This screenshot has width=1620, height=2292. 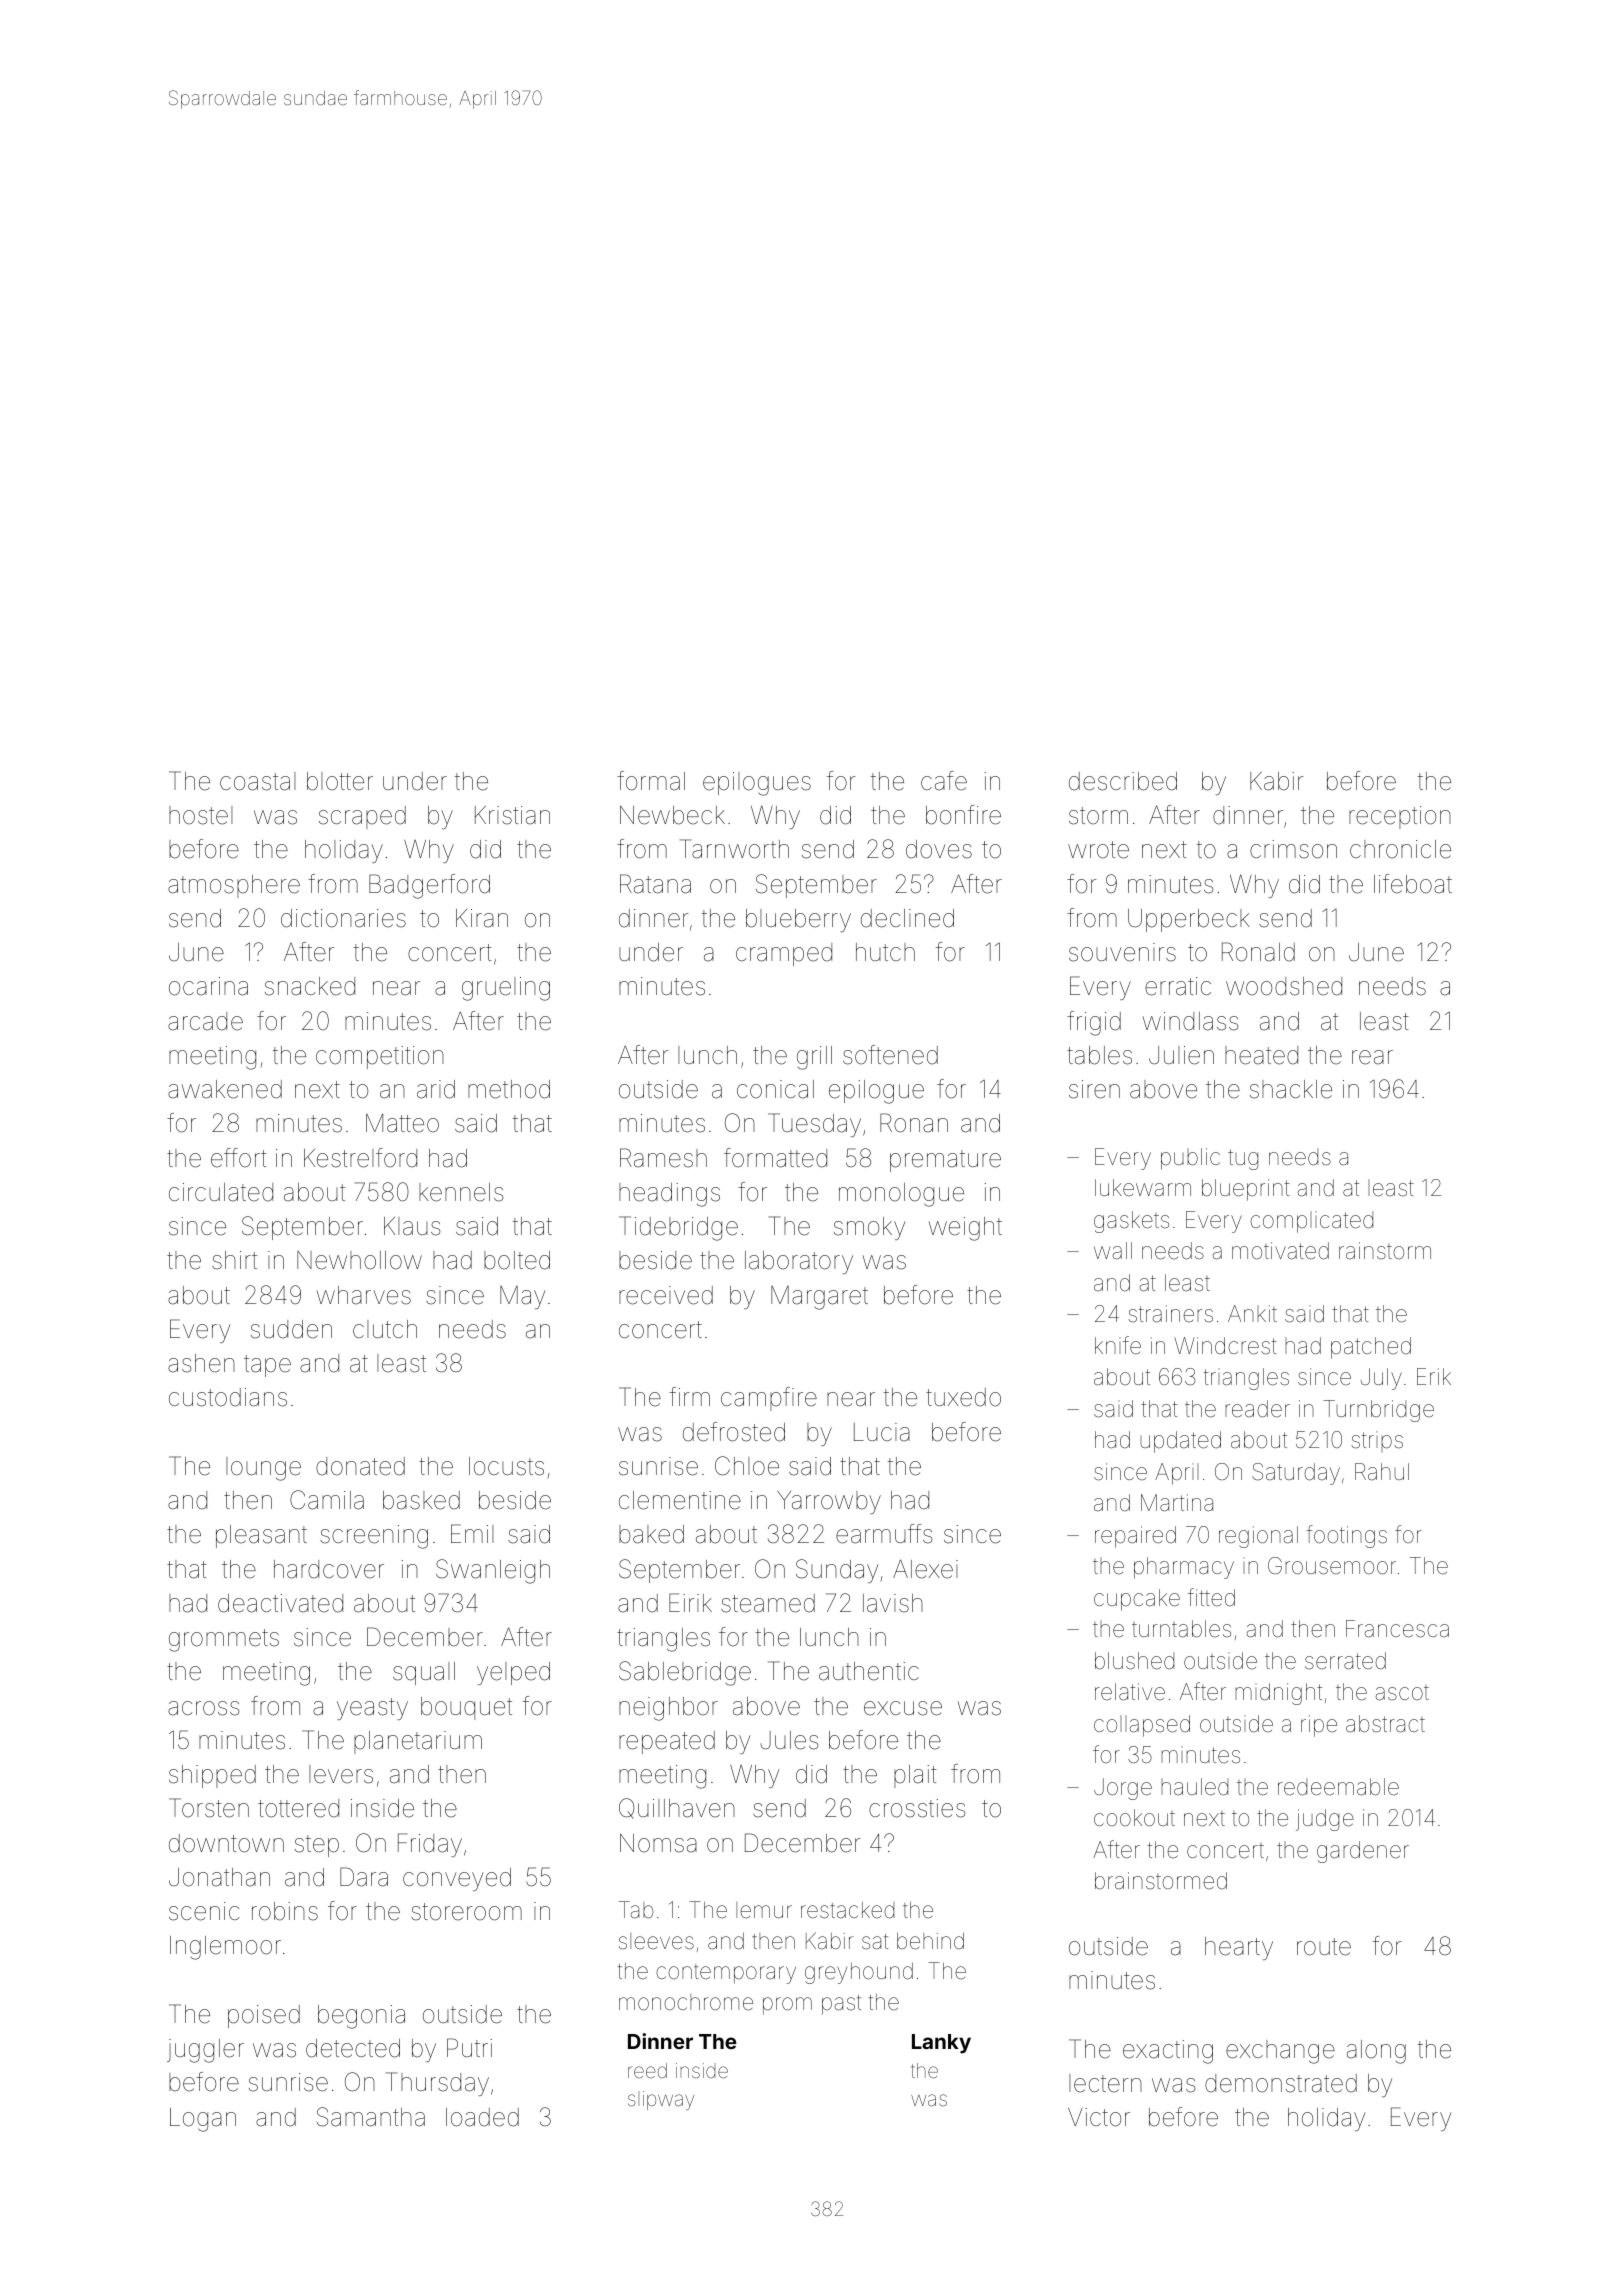 What do you see at coordinates (1385, 1724) in the screenshot?
I see `abstract` at bounding box center [1385, 1724].
